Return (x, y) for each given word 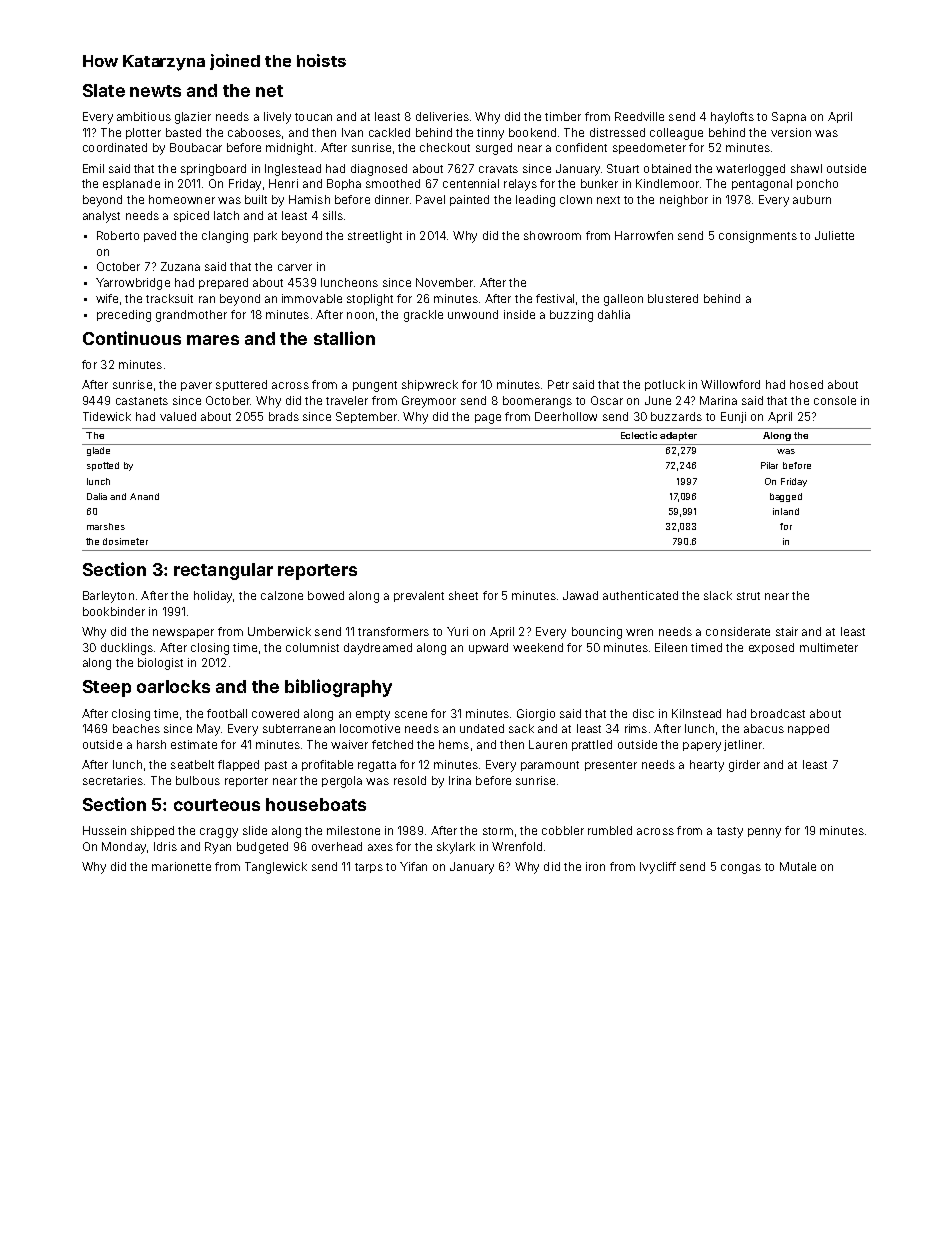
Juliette (834, 235)
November (444, 282)
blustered (673, 298)
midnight (289, 149)
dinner (392, 199)
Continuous (132, 338)
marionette (181, 866)
